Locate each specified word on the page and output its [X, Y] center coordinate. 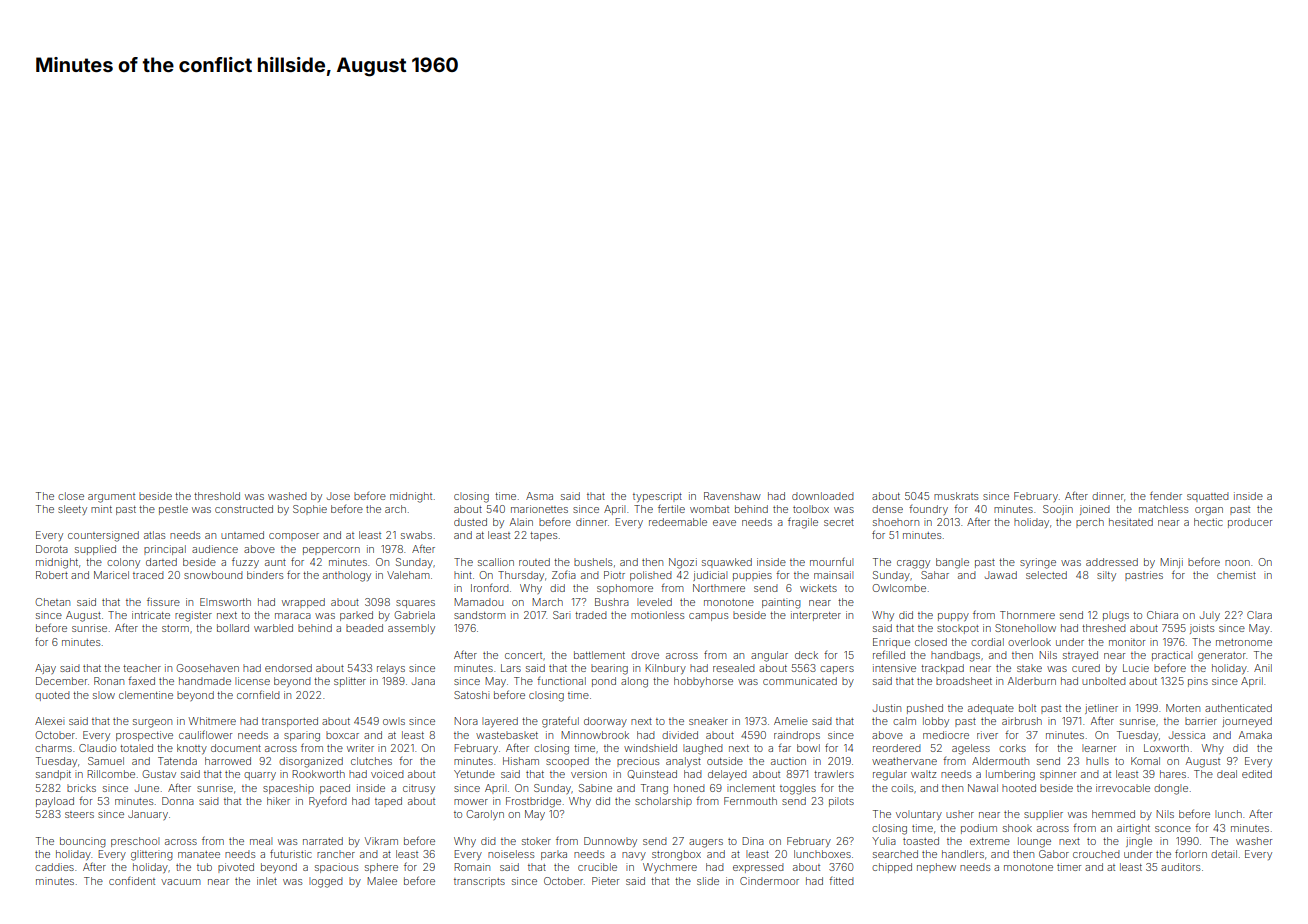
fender [1166, 495]
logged [326, 882]
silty [1106, 576]
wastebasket [507, 735]
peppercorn [331, 551]
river [987, 735]
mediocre [946, 735]
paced [335, 789]
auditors [1180, 867]
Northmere [719, 588]
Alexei [49, 721]
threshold [217, 496]
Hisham [521, 761]
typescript [657, 497]
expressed [758, 868]
